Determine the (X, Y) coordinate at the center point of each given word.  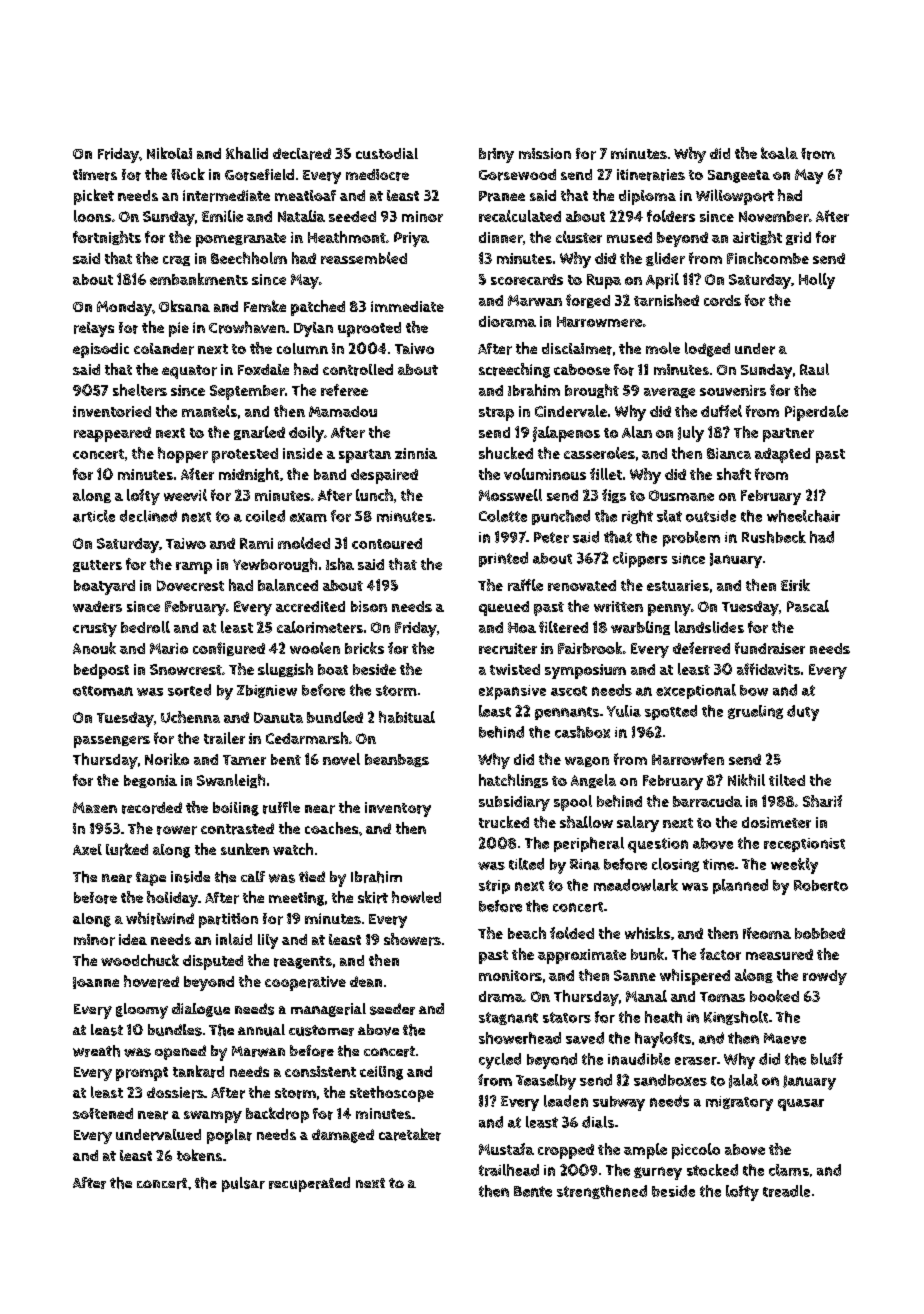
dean (366, 981)
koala (779, 153)
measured (779, 954)
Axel (87, 849)
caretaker (410, 1134)
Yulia (624, 711)
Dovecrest (190, 585)
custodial (387, 153)
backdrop (277, 1115)
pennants (567, 713)
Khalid (247, 153)
